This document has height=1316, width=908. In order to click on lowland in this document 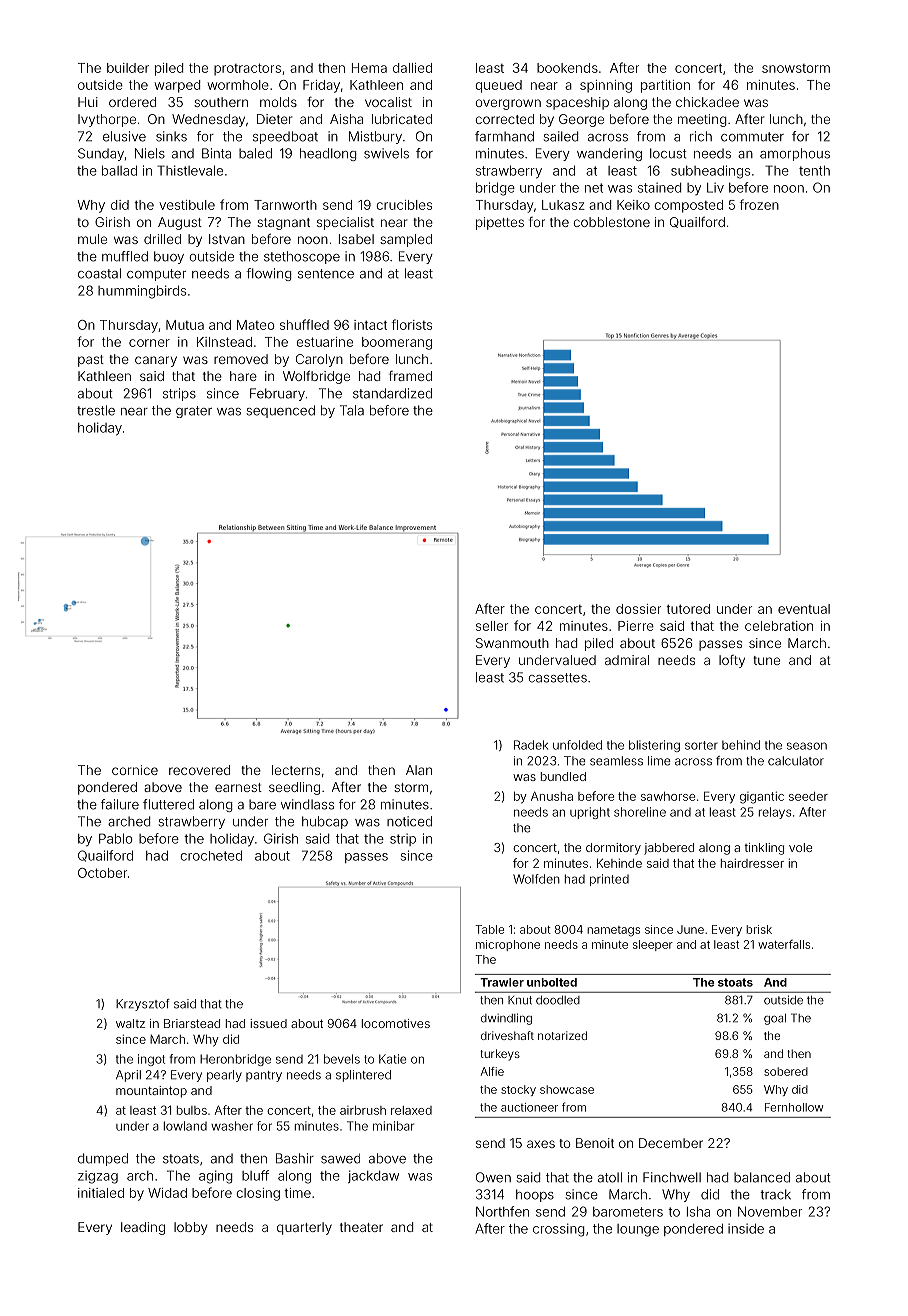, I will do `click(185, 1126)`.
